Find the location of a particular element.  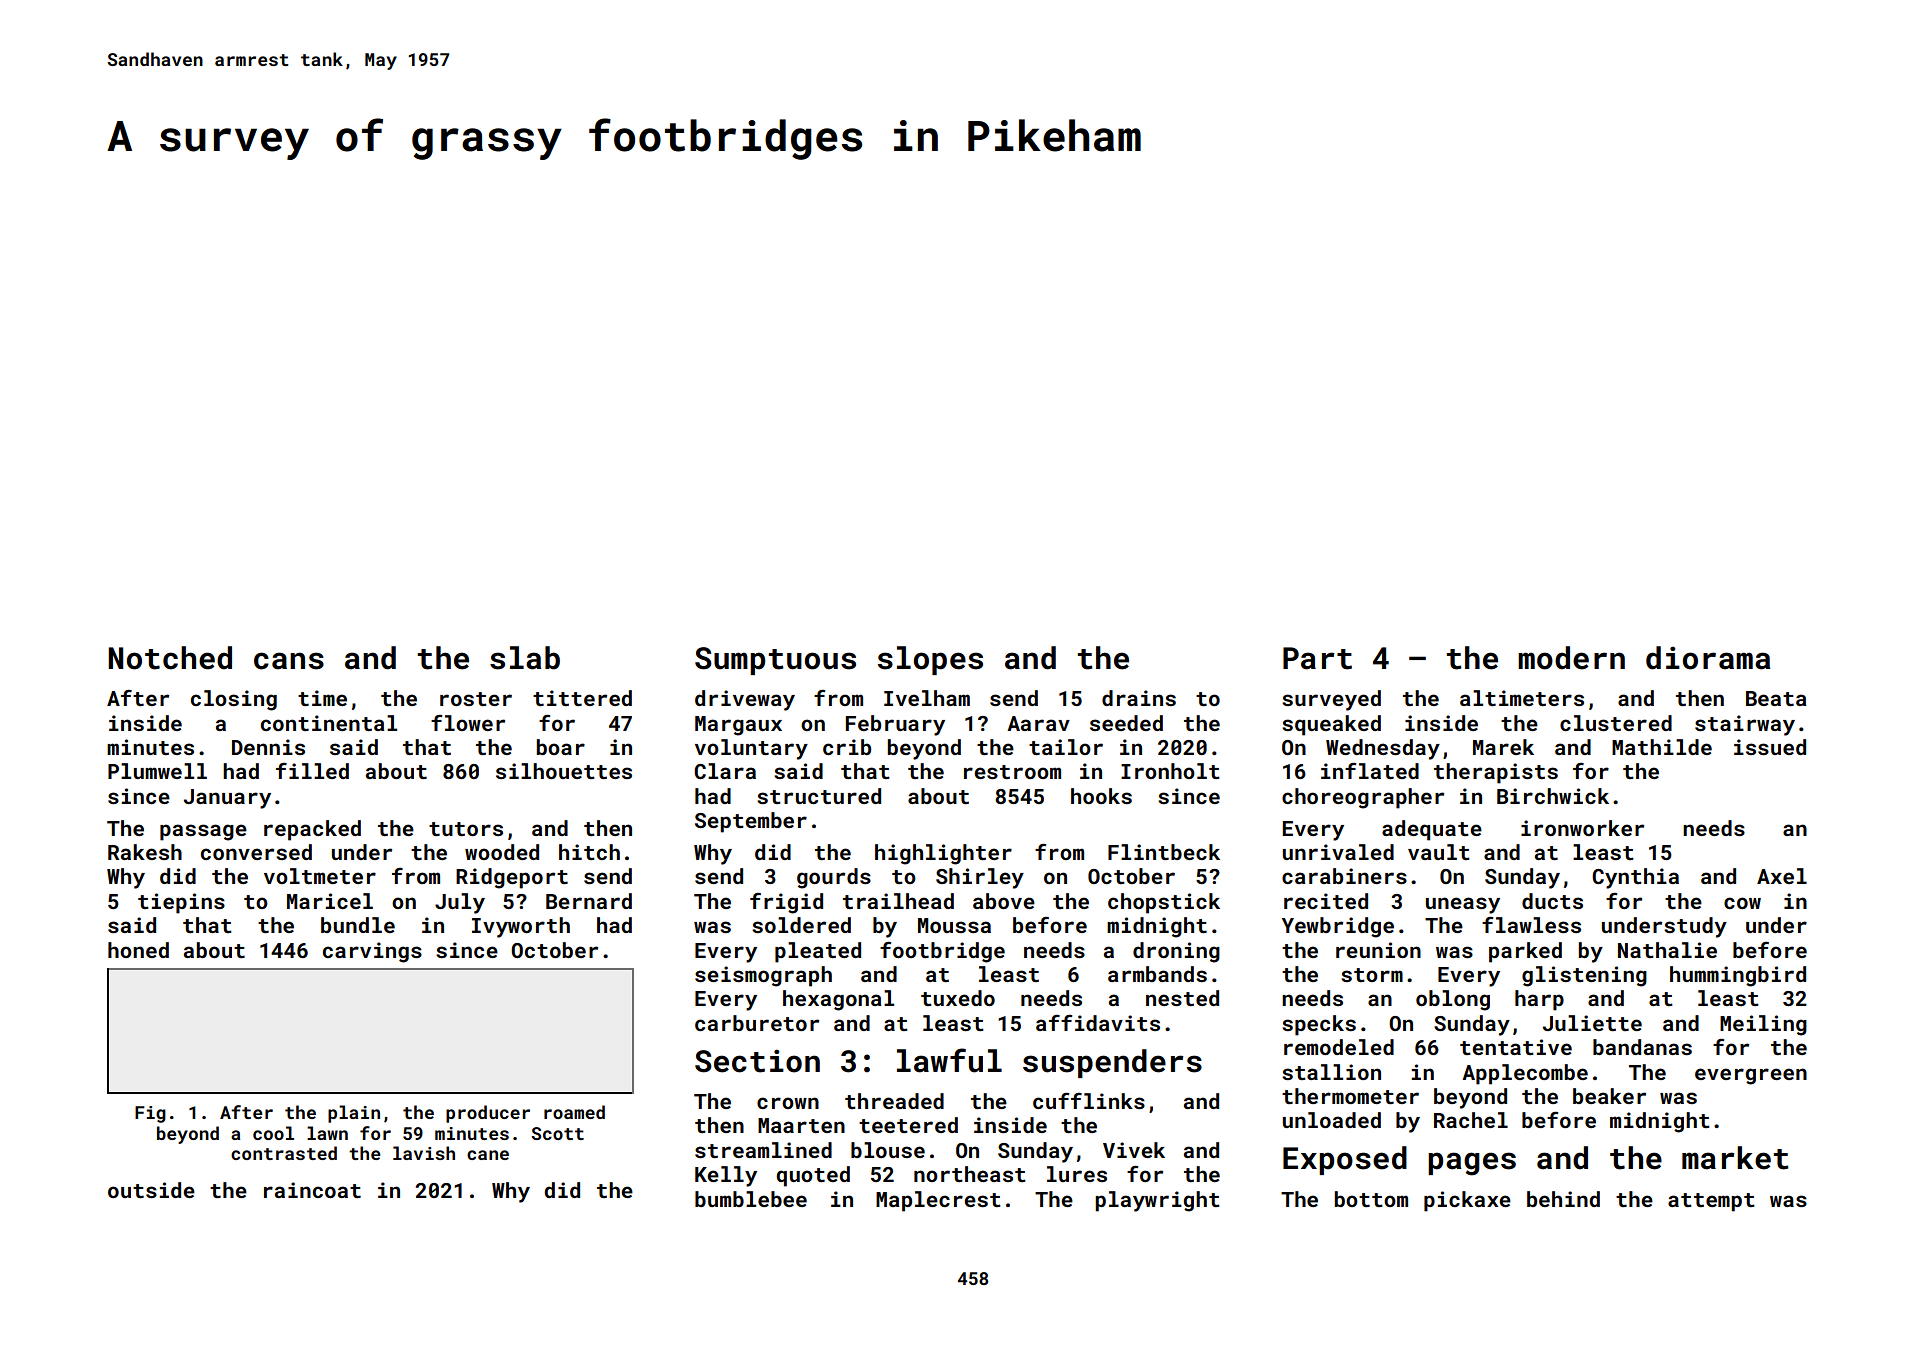

Kelly is located at coordinates (726, 1176).
